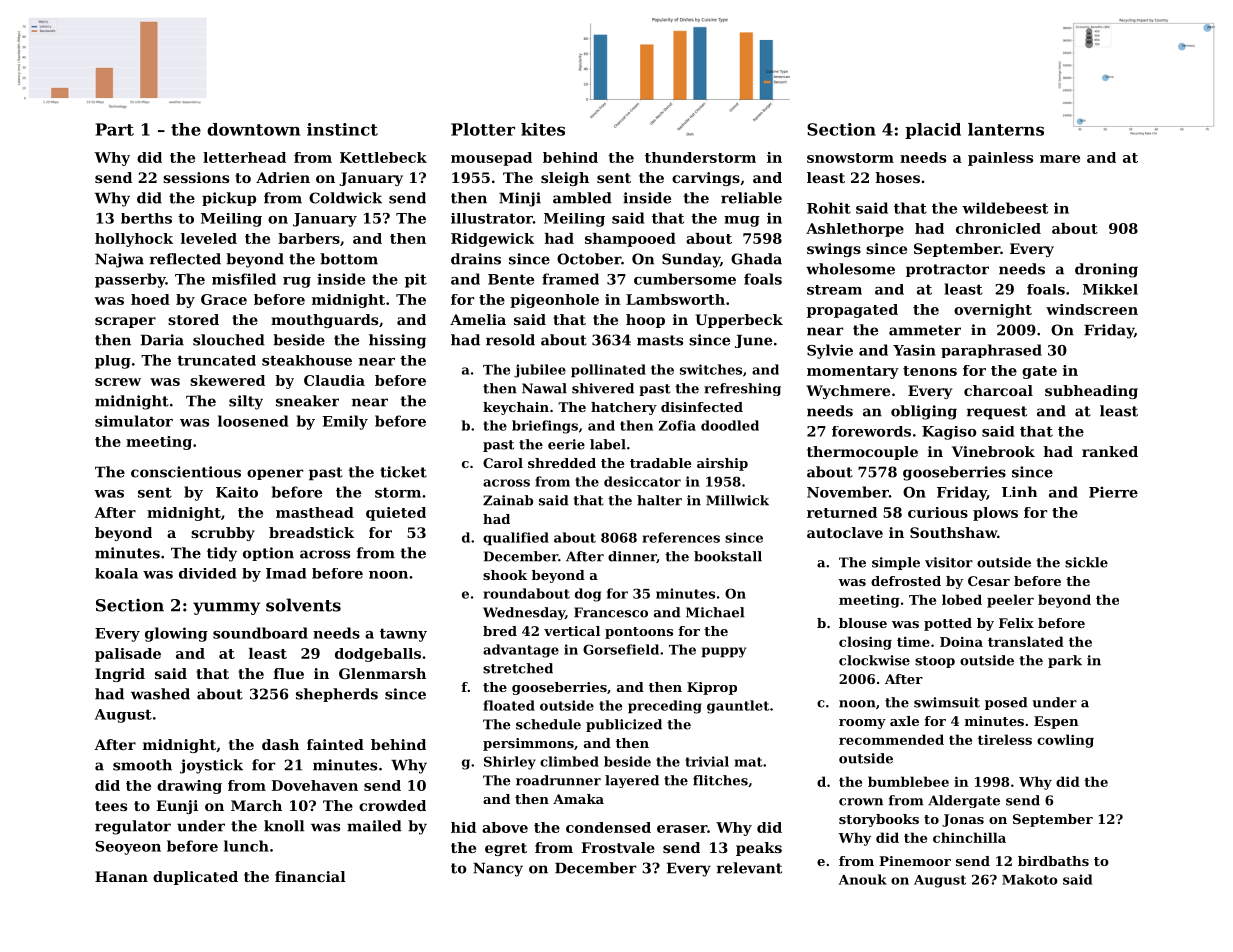 This screenshot has width=1233, height=952. Describe the element at coordinates (706, 179) in the screenshot. I see `carvings` at that location.
